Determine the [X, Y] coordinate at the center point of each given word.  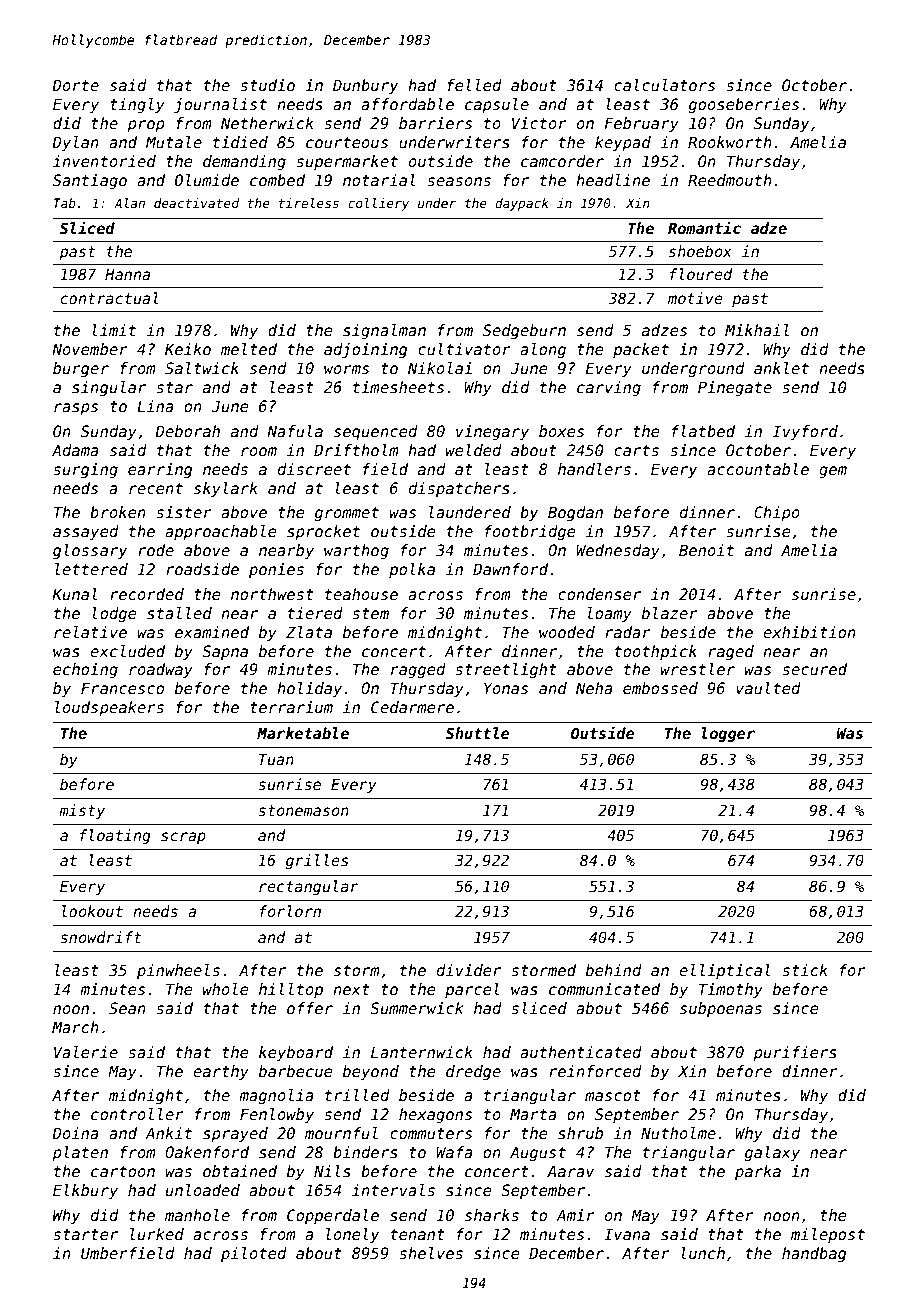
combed [277, 180]
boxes [561, 431]
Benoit [706, 550]
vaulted [768, 688]
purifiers [795, 1053]
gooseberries [744, 105]
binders [365, 1152]
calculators [664, 85]
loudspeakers [109, 708]
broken [118, 512]
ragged [418, 670]
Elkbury [85, 1191]
